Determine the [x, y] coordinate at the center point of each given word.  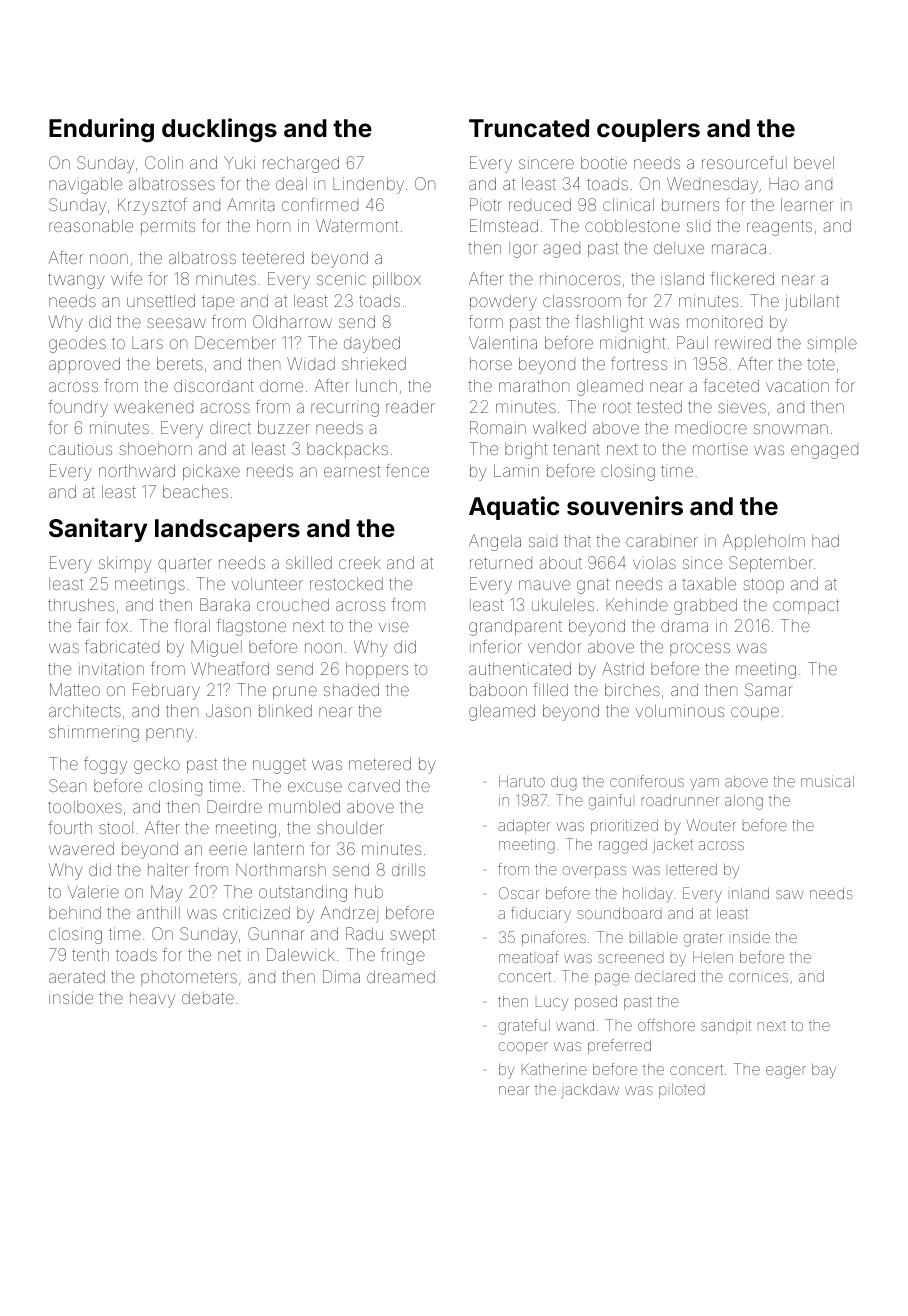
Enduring [101, 130]
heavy [152, 1000]
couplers [648, 130]
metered [380, 763]
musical [827, 781]
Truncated [529, 128]
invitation [111, 668]
